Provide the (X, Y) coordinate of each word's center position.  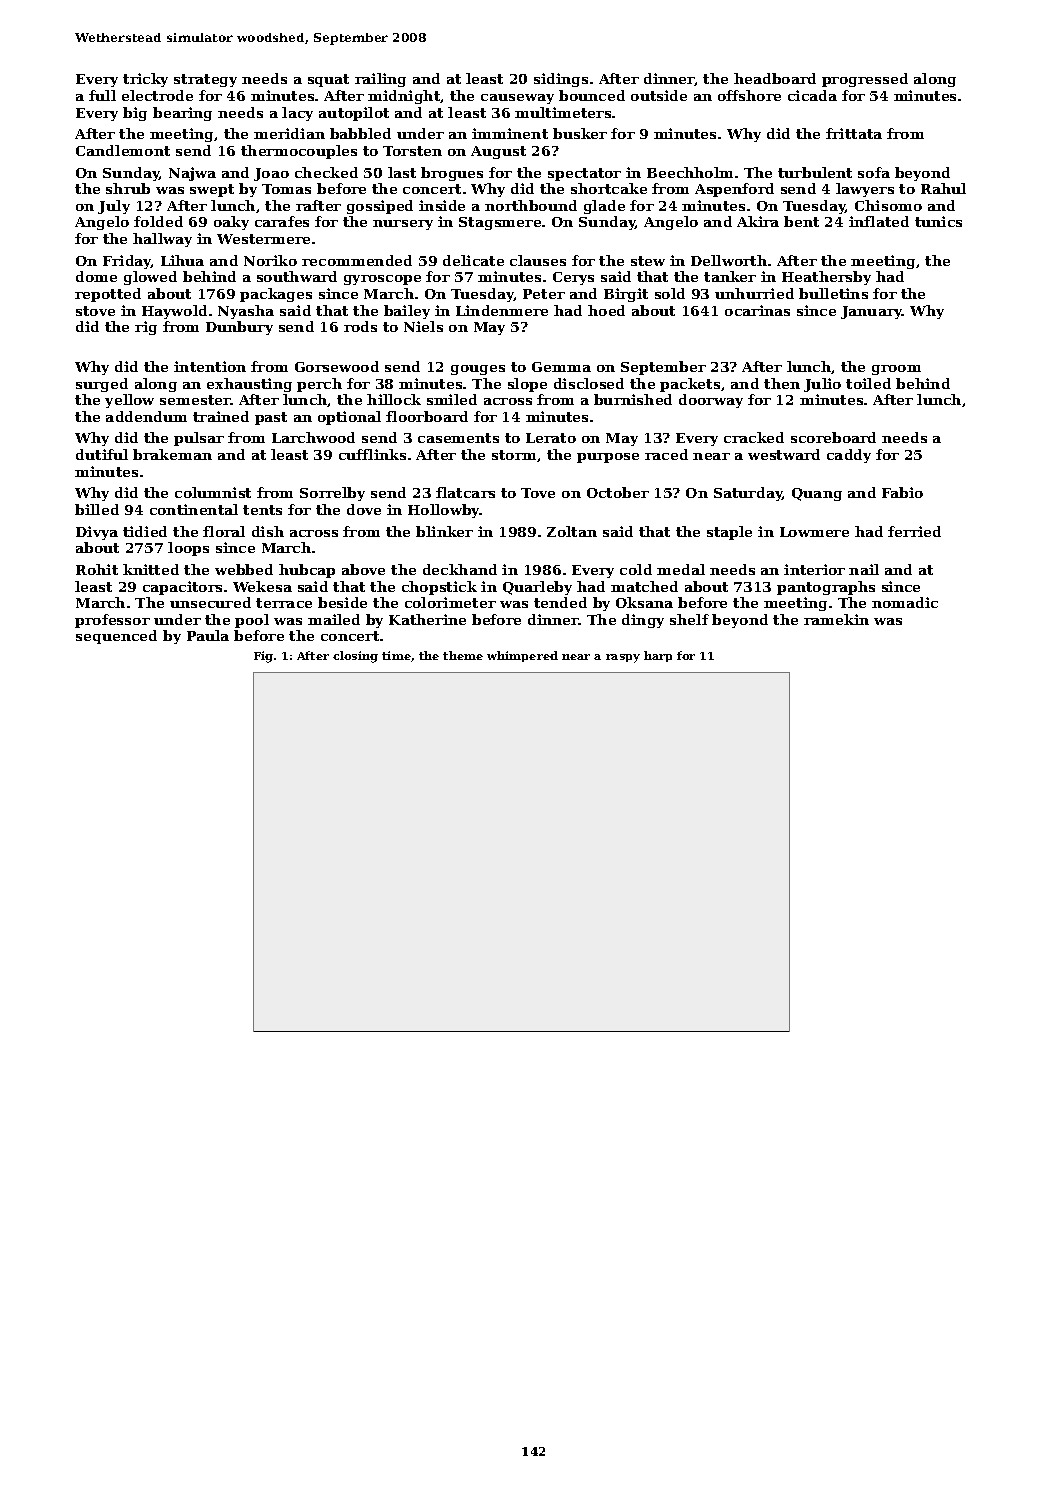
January (872, 312)
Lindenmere (502, 310)
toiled (868, 383)
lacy (297, 114)
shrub (128, 188)
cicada (812, 95)
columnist (213, 492)
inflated (879, 221)
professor (112, 621)
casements (458, 438)
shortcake (609, 188)
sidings (561, 80)
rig (146, 328)
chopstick (439, 588)
